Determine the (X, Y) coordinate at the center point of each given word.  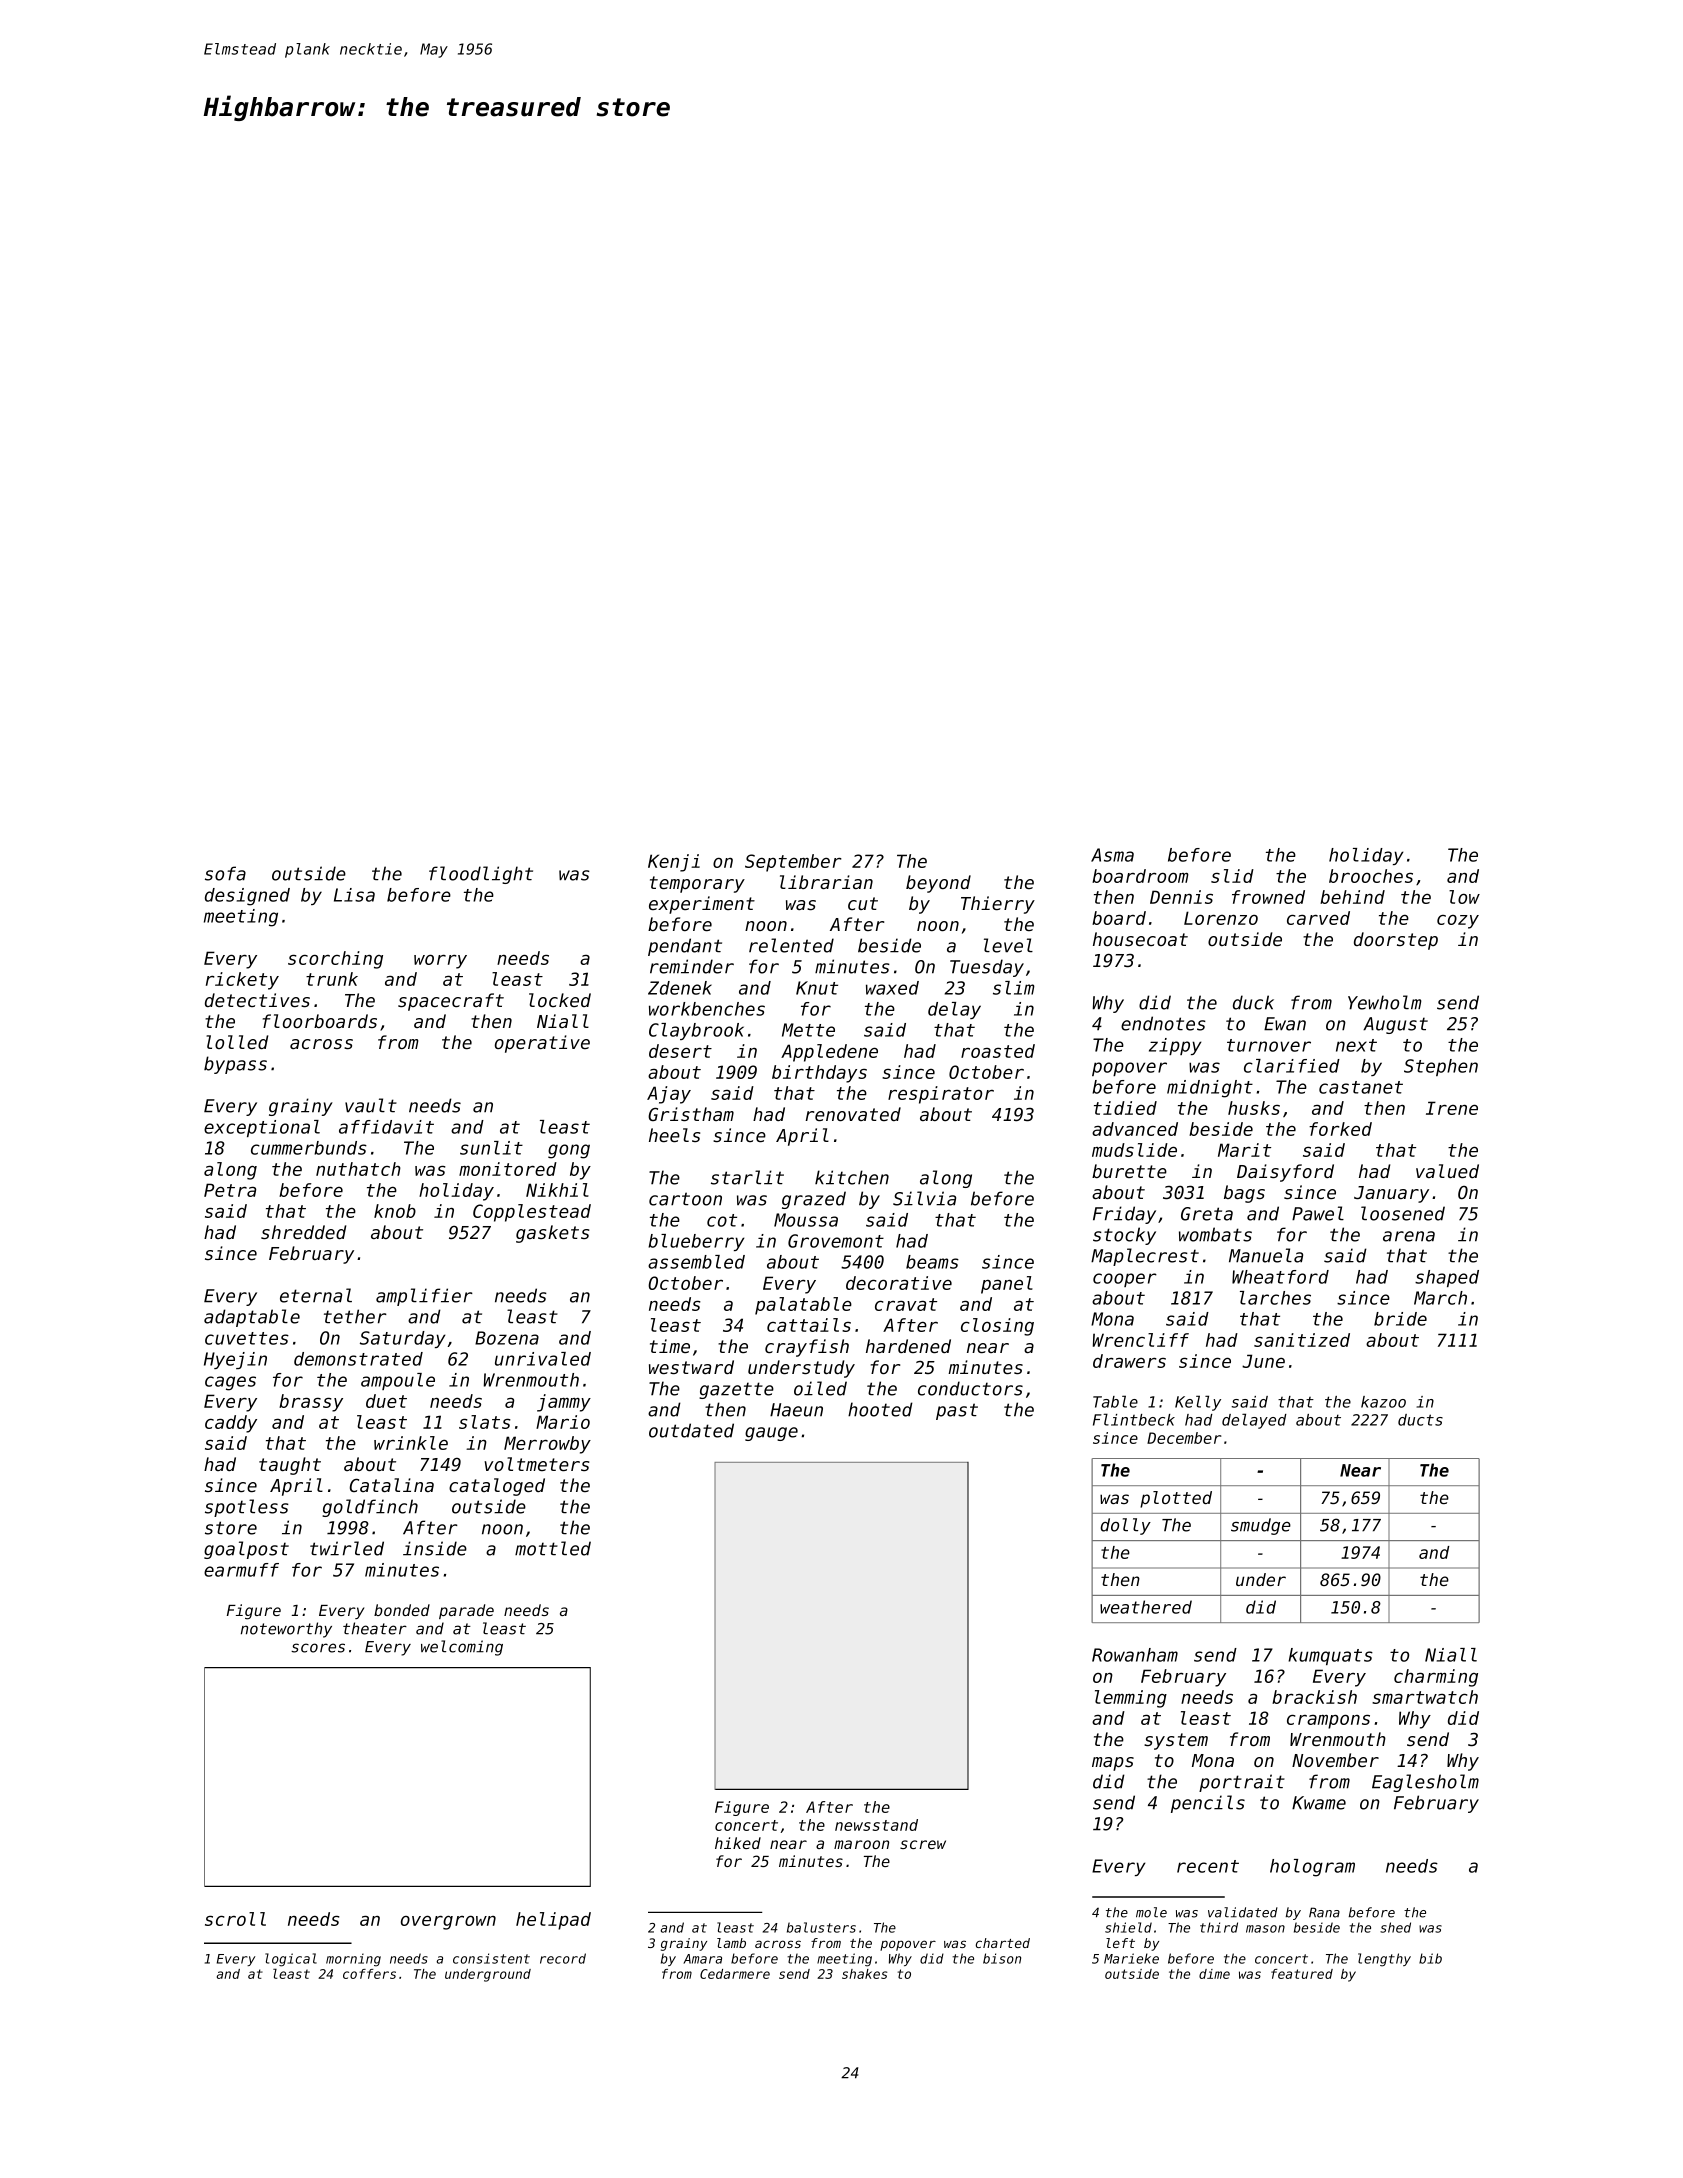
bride (1400, 1319)
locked (560, 1000)
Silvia (924, 1198)
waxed (892, 988)
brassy (311, 1403)
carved (1318, 918)
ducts (1420, 1420)
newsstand (876, 1825)
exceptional (262, 1128)
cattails (809, 1325)
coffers (369, 1974)
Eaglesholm (1425, 1783)
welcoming (462, 1648)
